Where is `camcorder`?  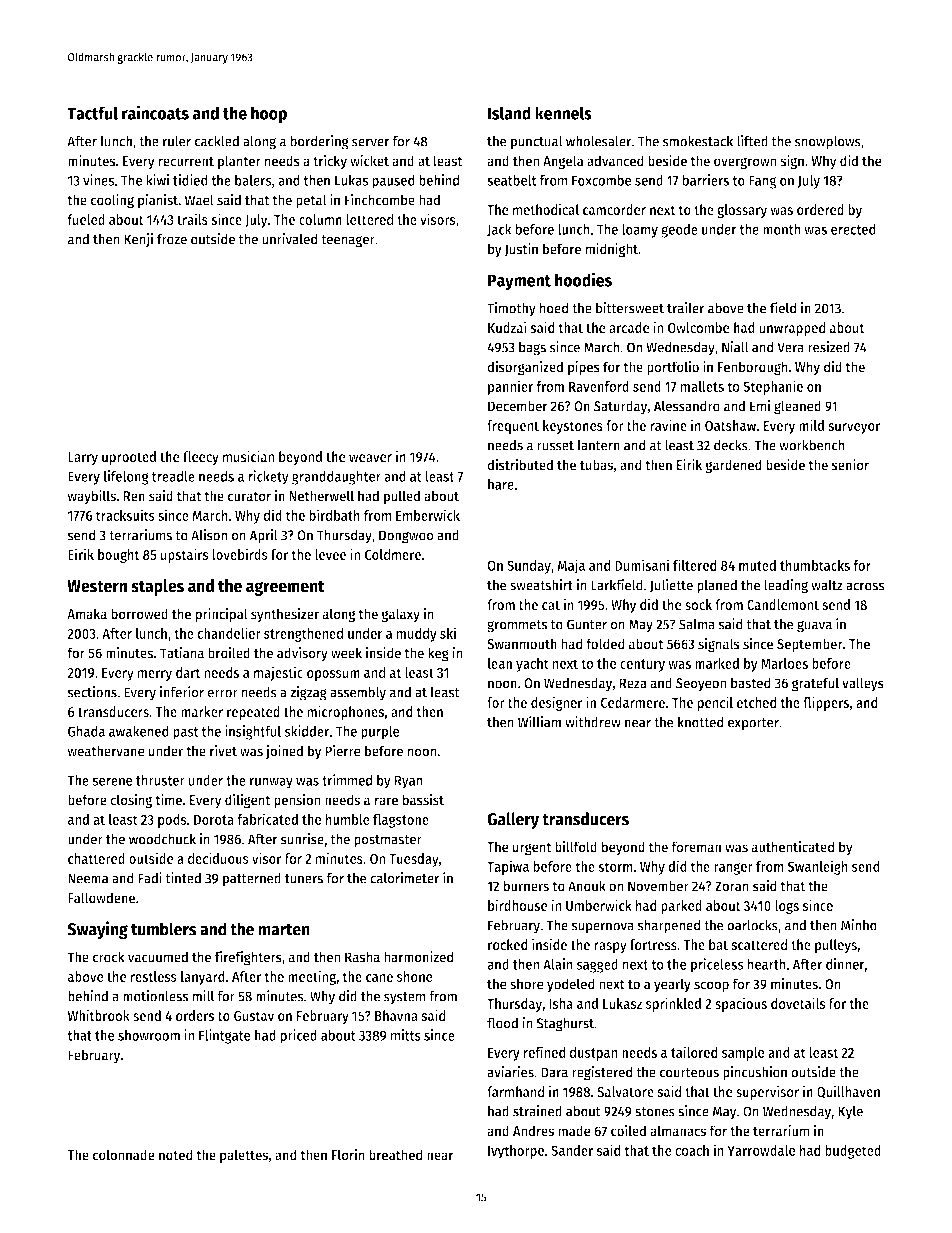 camcorder is located at coordinates (614, 209).
